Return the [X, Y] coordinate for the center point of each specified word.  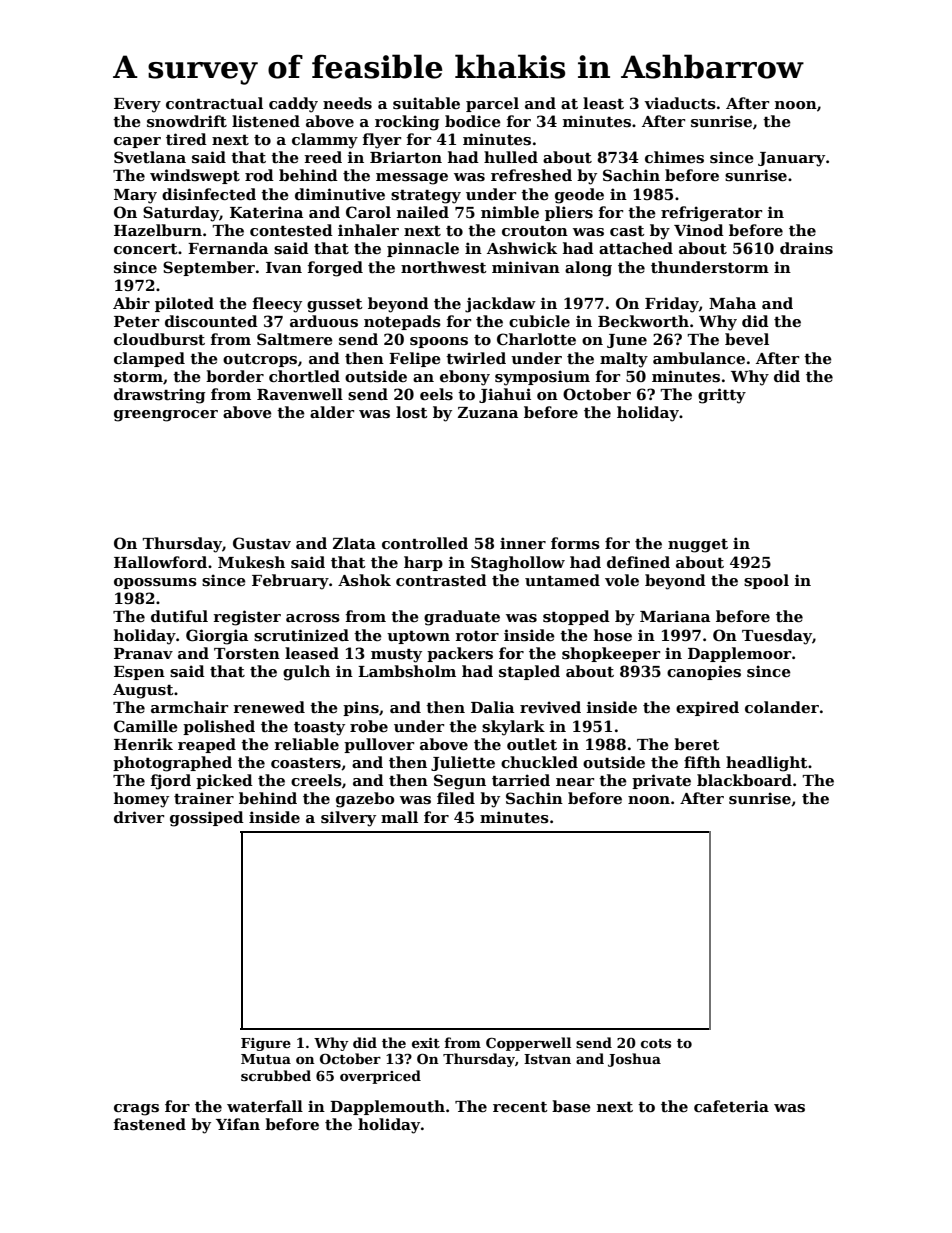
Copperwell [528, 1044]
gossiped [207, 819]
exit [426, 1043]
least [603, 103]
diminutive [340, 194]
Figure [266, 1044]
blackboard [744, 780]
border [235, 376]
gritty [722, 396]
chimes [674, 157]
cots [656, 1043]
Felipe [415, 359]
